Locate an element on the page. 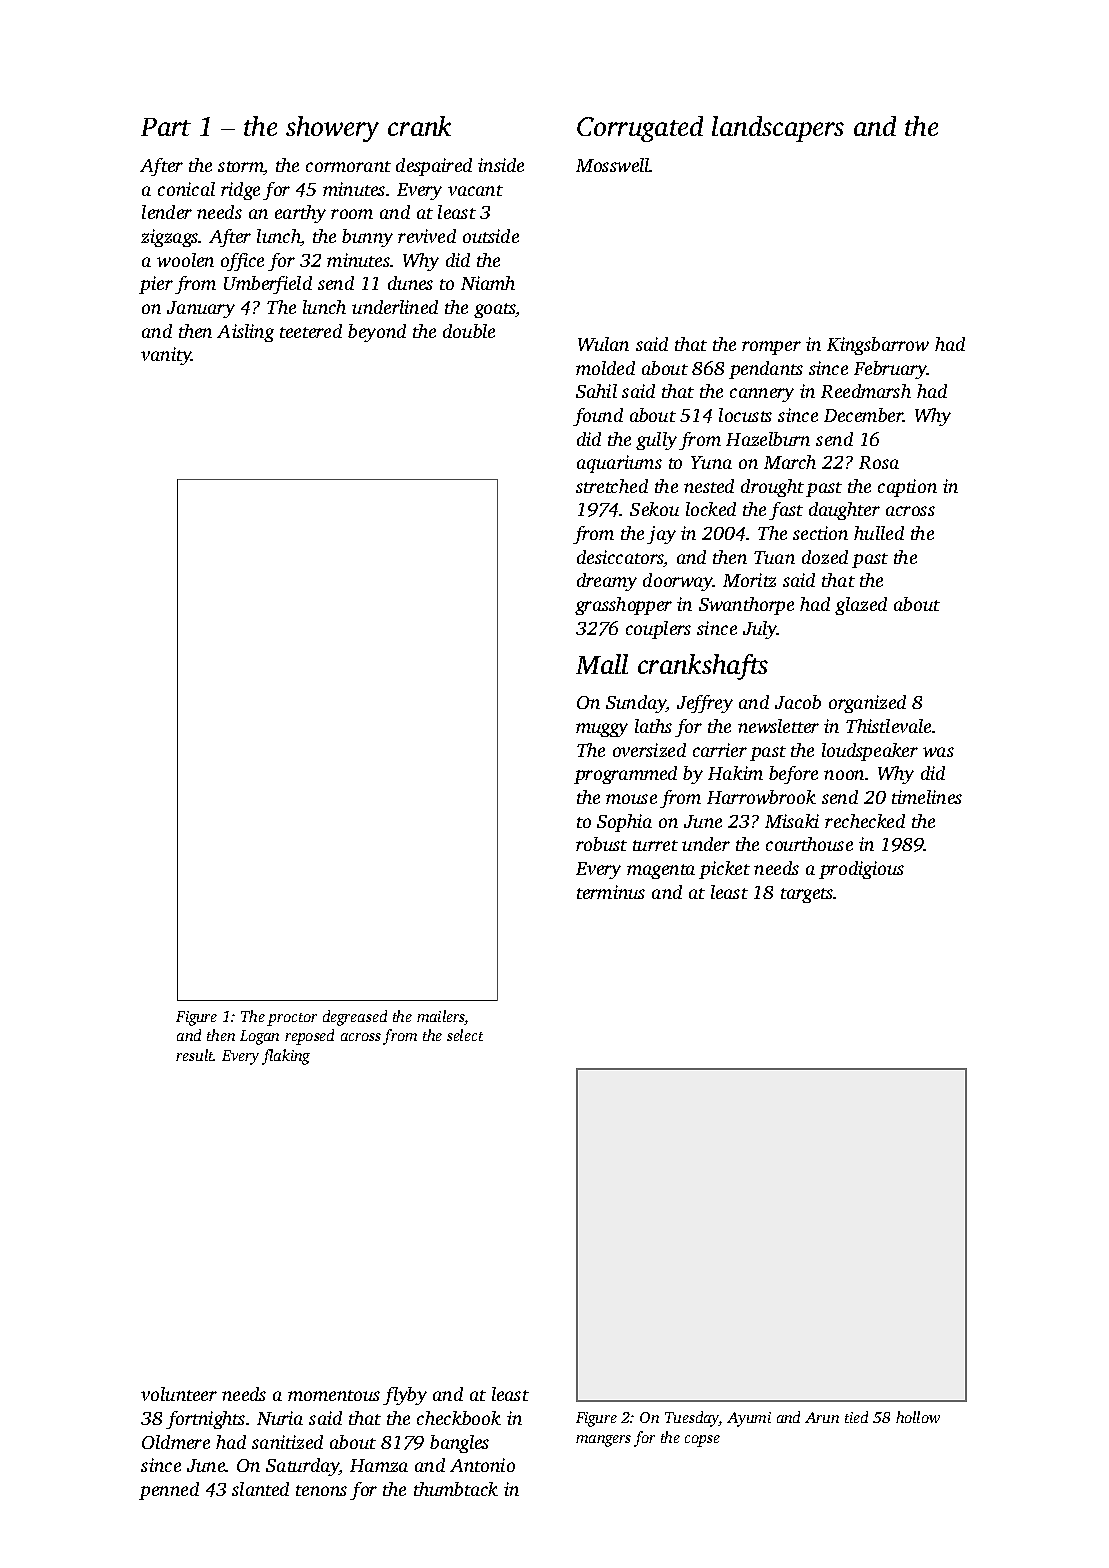 Image resolution: width=1109 pixels, height=1568 pixels. inside is located at coordinates (501, 165).
